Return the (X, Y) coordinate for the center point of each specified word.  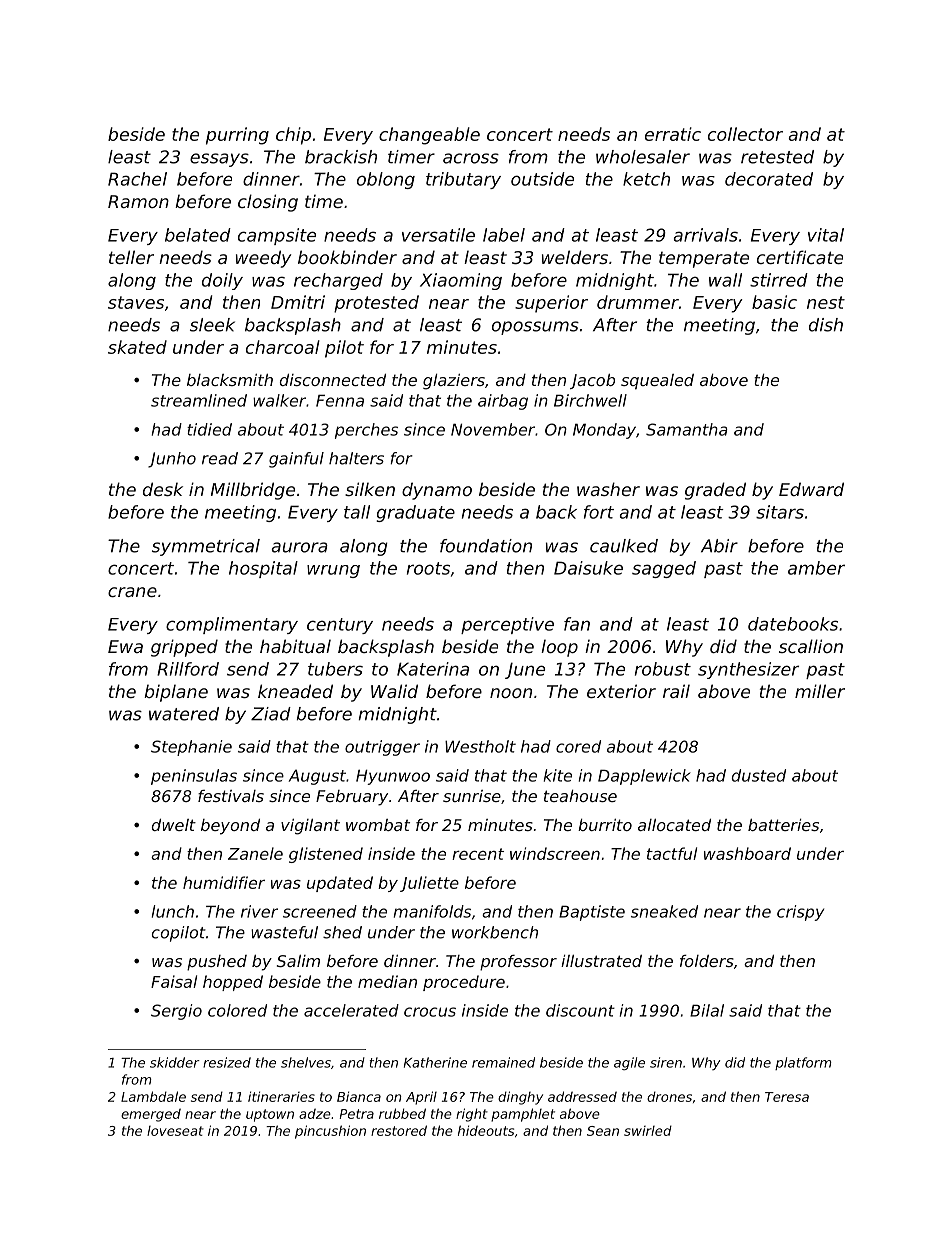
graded (715, 491)
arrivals (706, 235)
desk (163, 489)
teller (131, 257)
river (259, 911)
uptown (270, 1115)
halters (356, 458)
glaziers (454, 382)
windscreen (555, 853)
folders (707, 961)
